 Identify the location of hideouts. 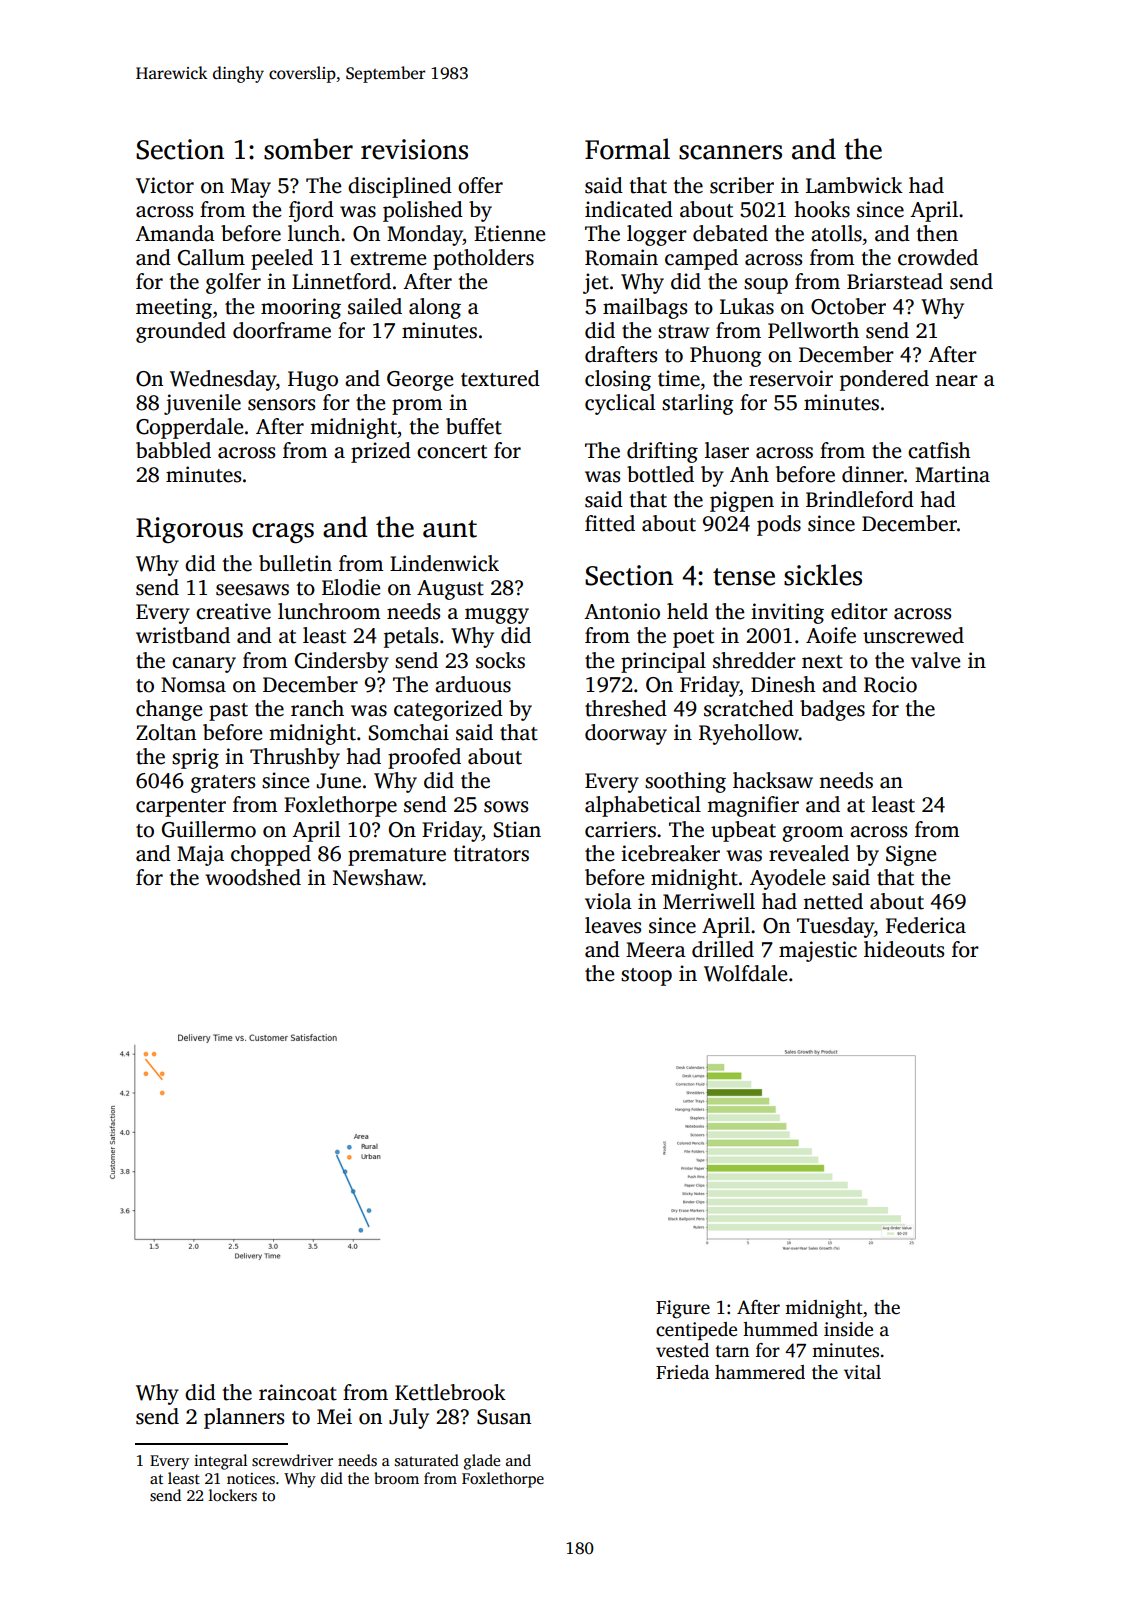
(904, 949).
